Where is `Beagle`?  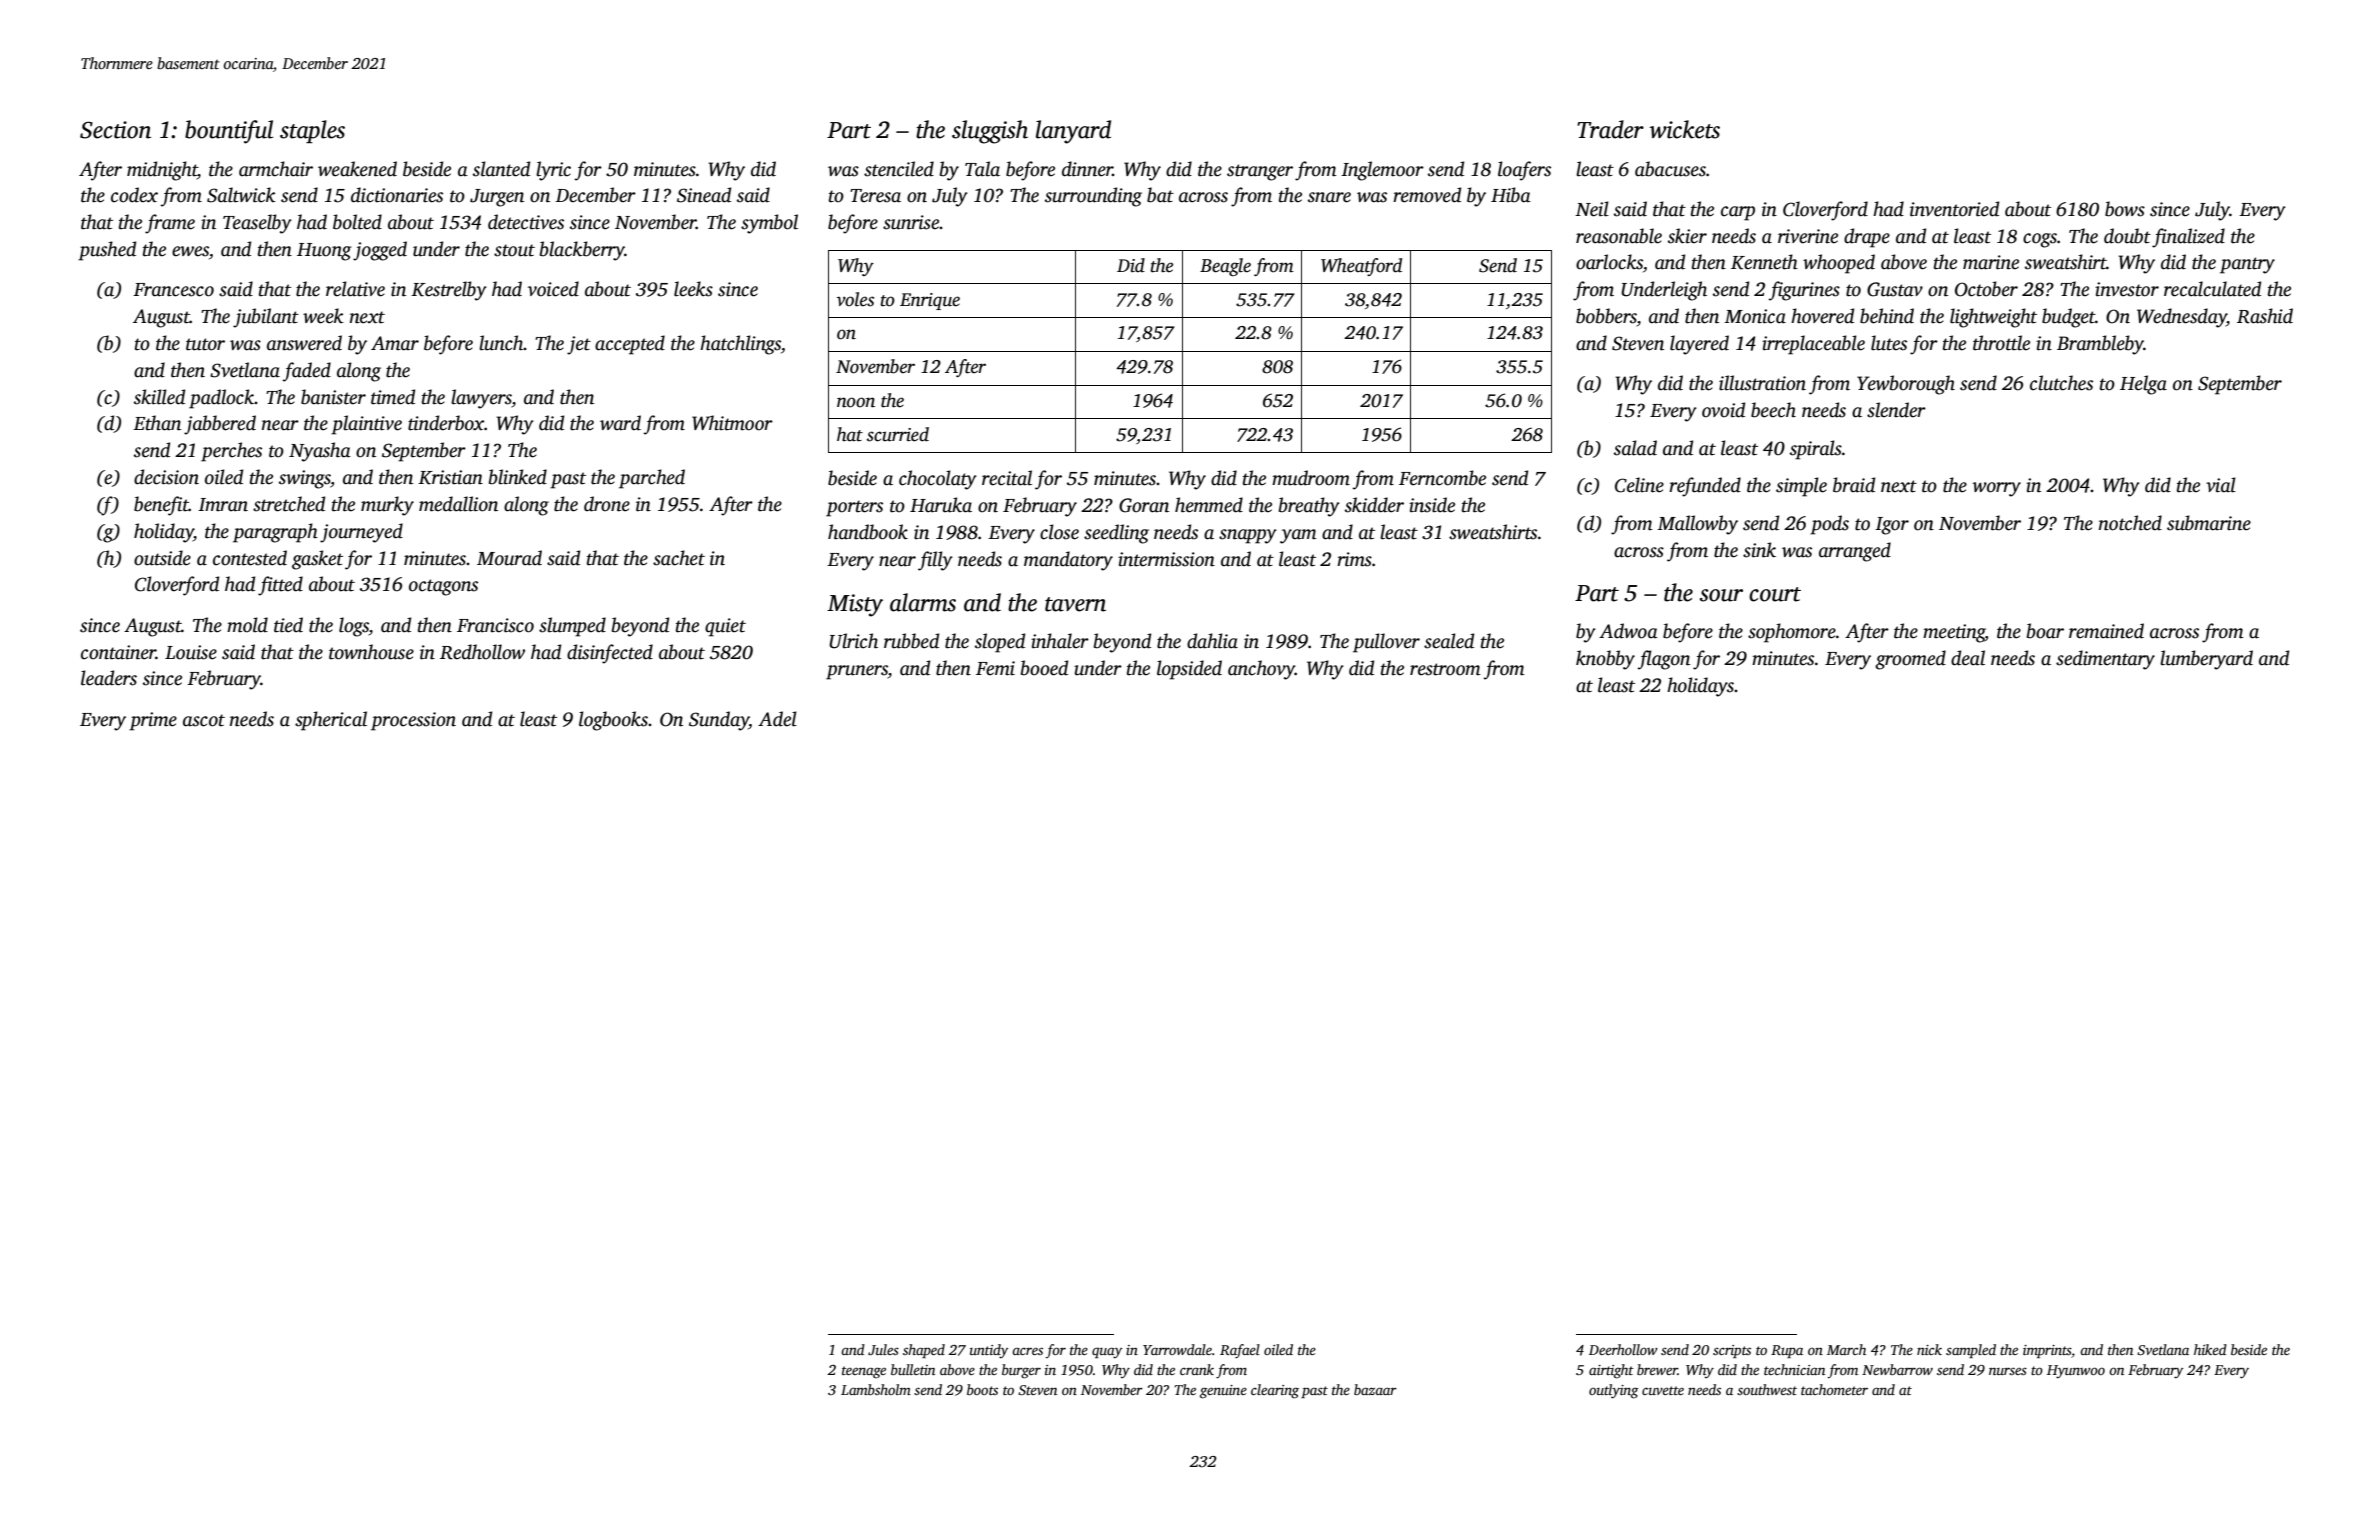
Beagle is located at coordinates (1225, 267).
